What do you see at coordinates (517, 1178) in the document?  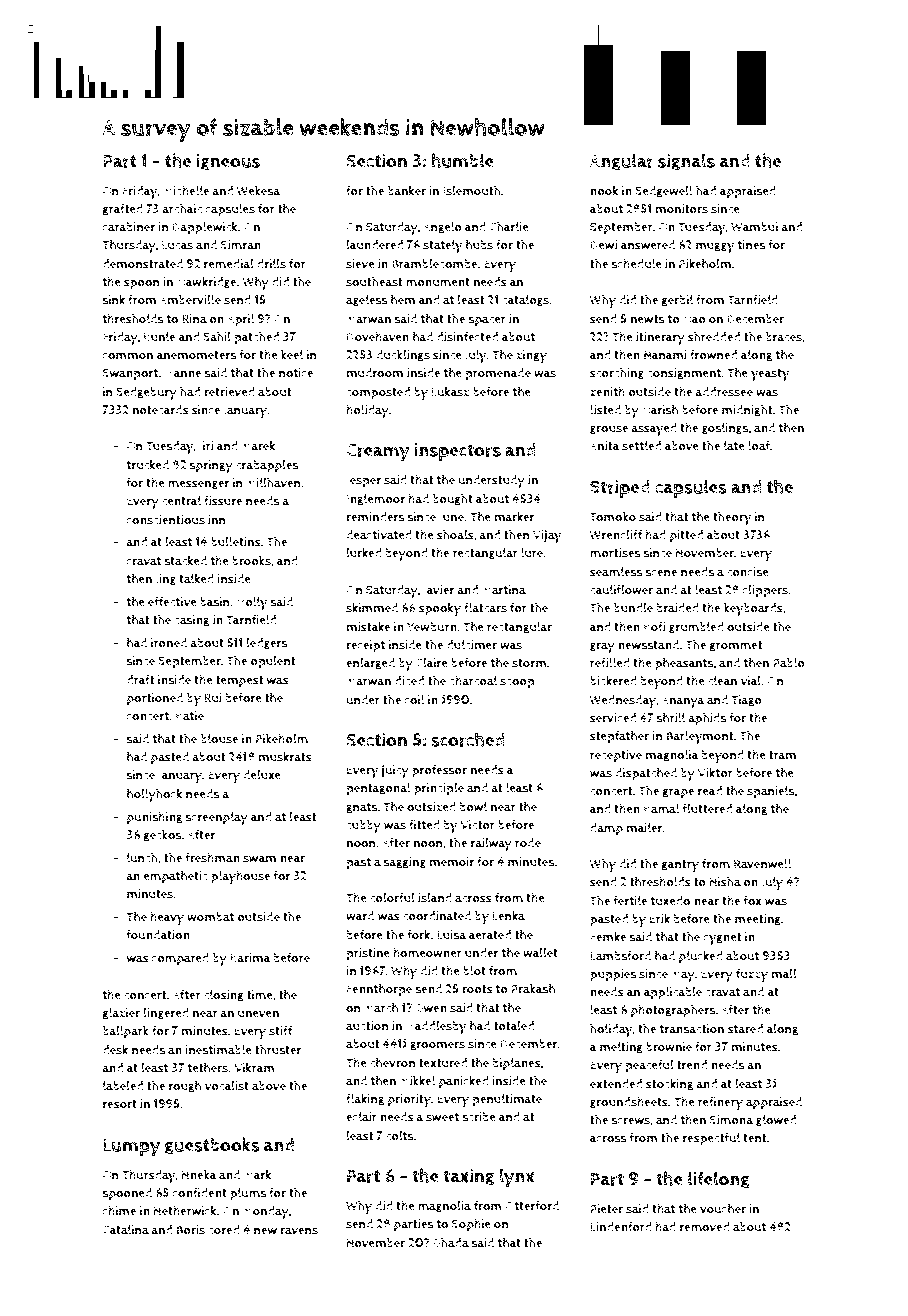 I see `lynx` at bounding box center [517, 1178].
